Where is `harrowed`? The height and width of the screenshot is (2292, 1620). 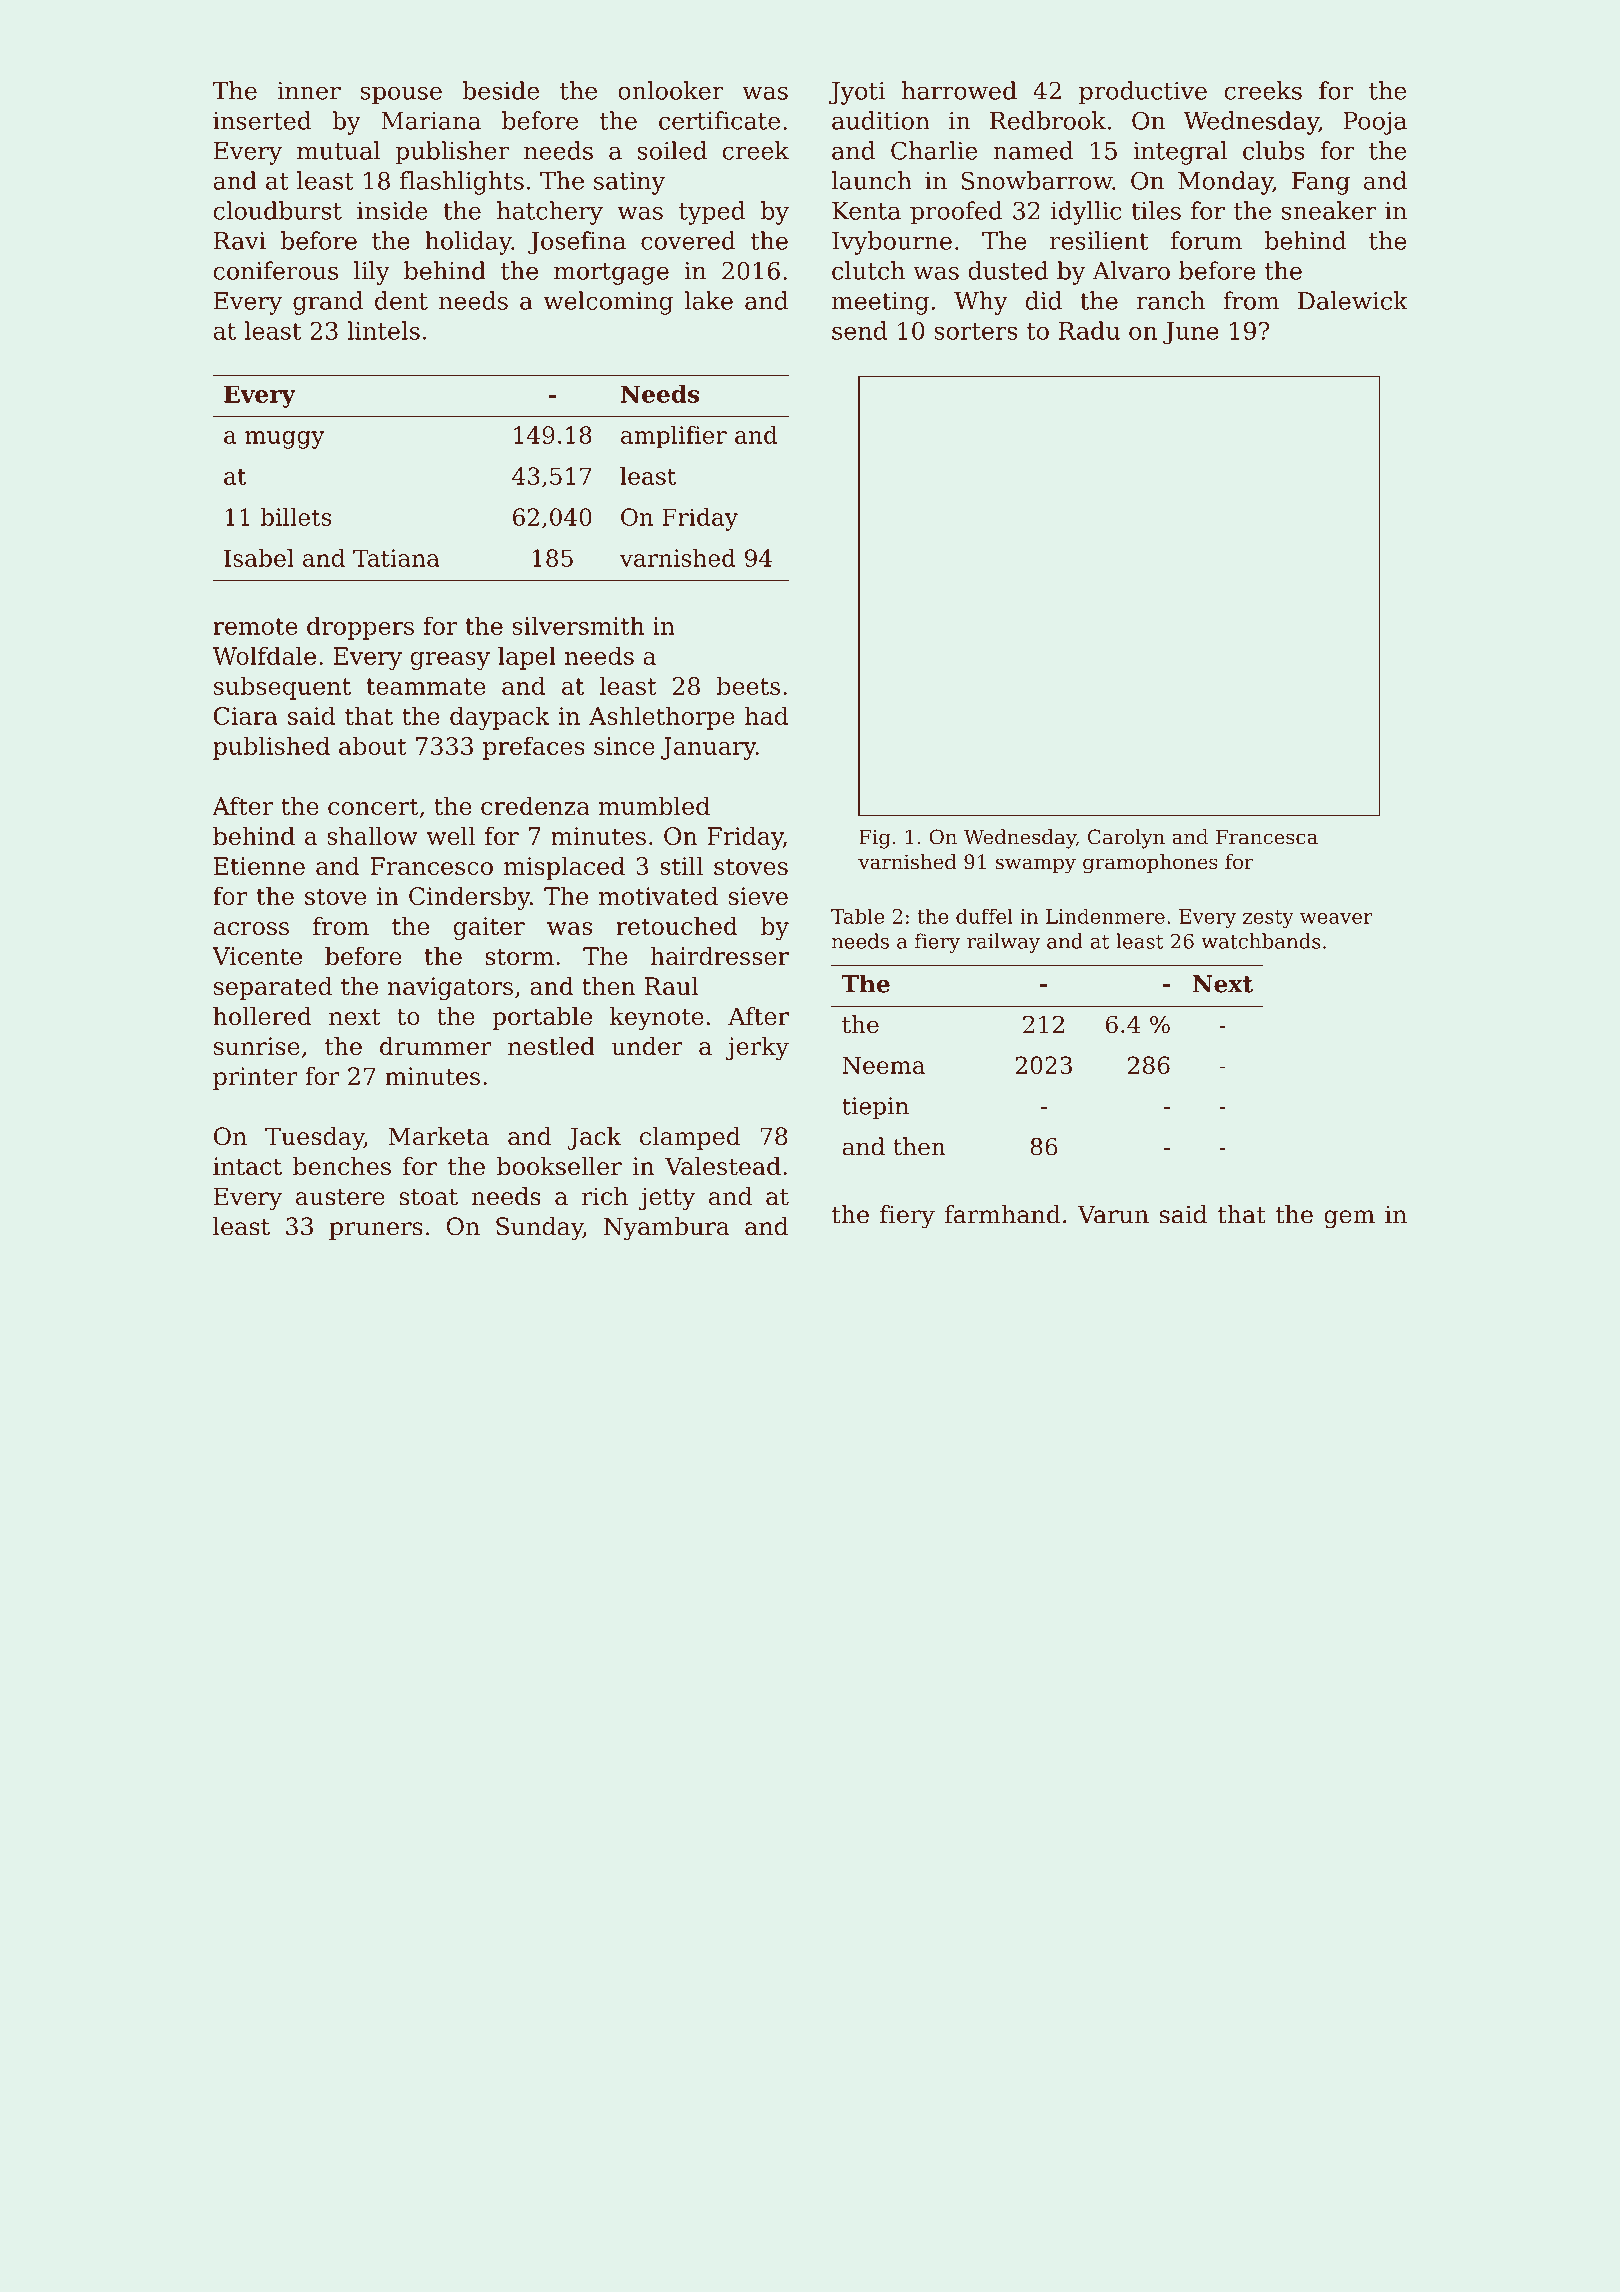
harrowed is located at coordinates (959, 90).
